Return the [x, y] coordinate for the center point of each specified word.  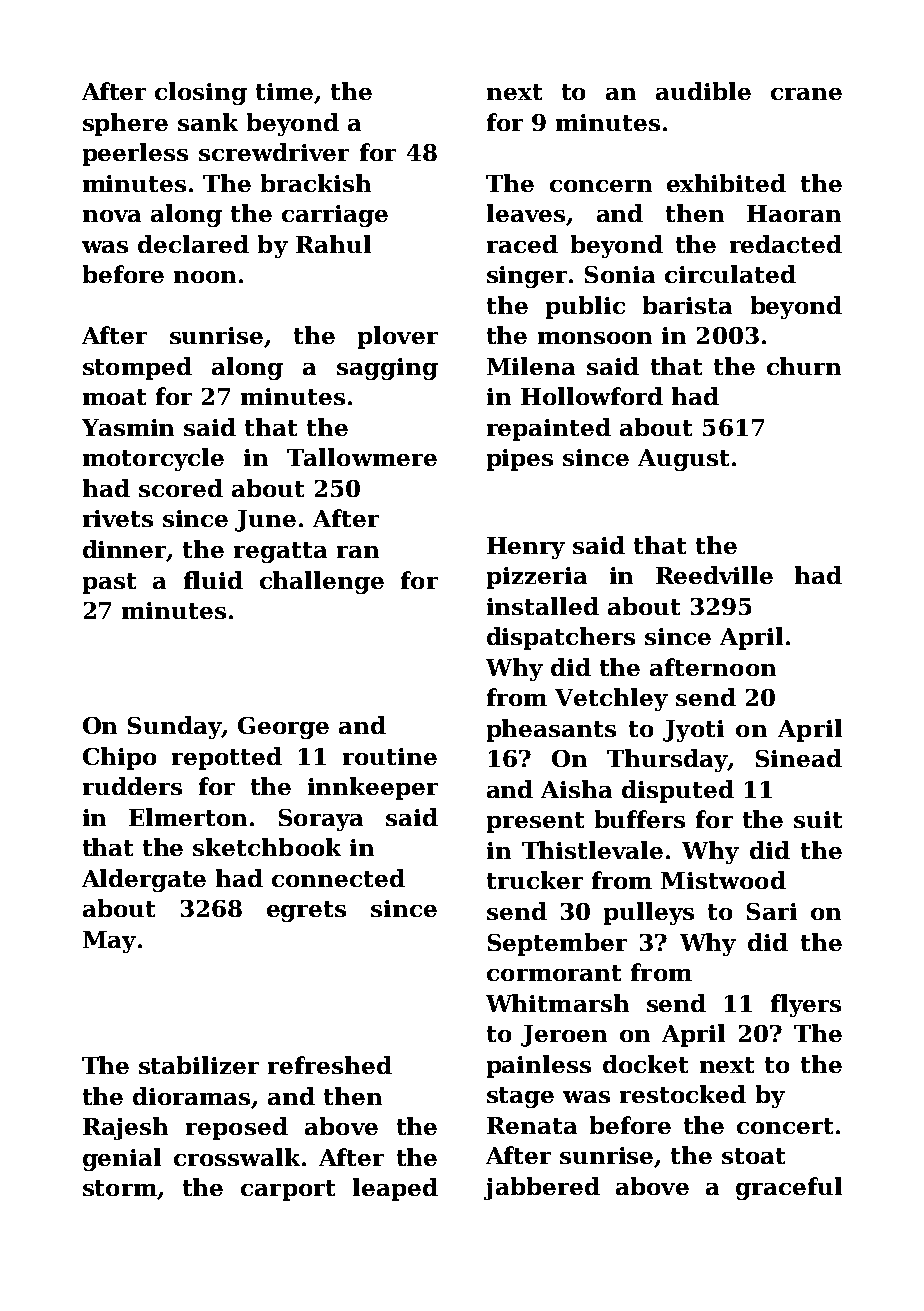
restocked [683, 1094]
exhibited [726, 183]
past [109, 583]
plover [398, 337]
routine [390, 756]
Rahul [333, 244]
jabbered [542, 1188]
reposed [237, 1128]
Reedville [714, 575]
